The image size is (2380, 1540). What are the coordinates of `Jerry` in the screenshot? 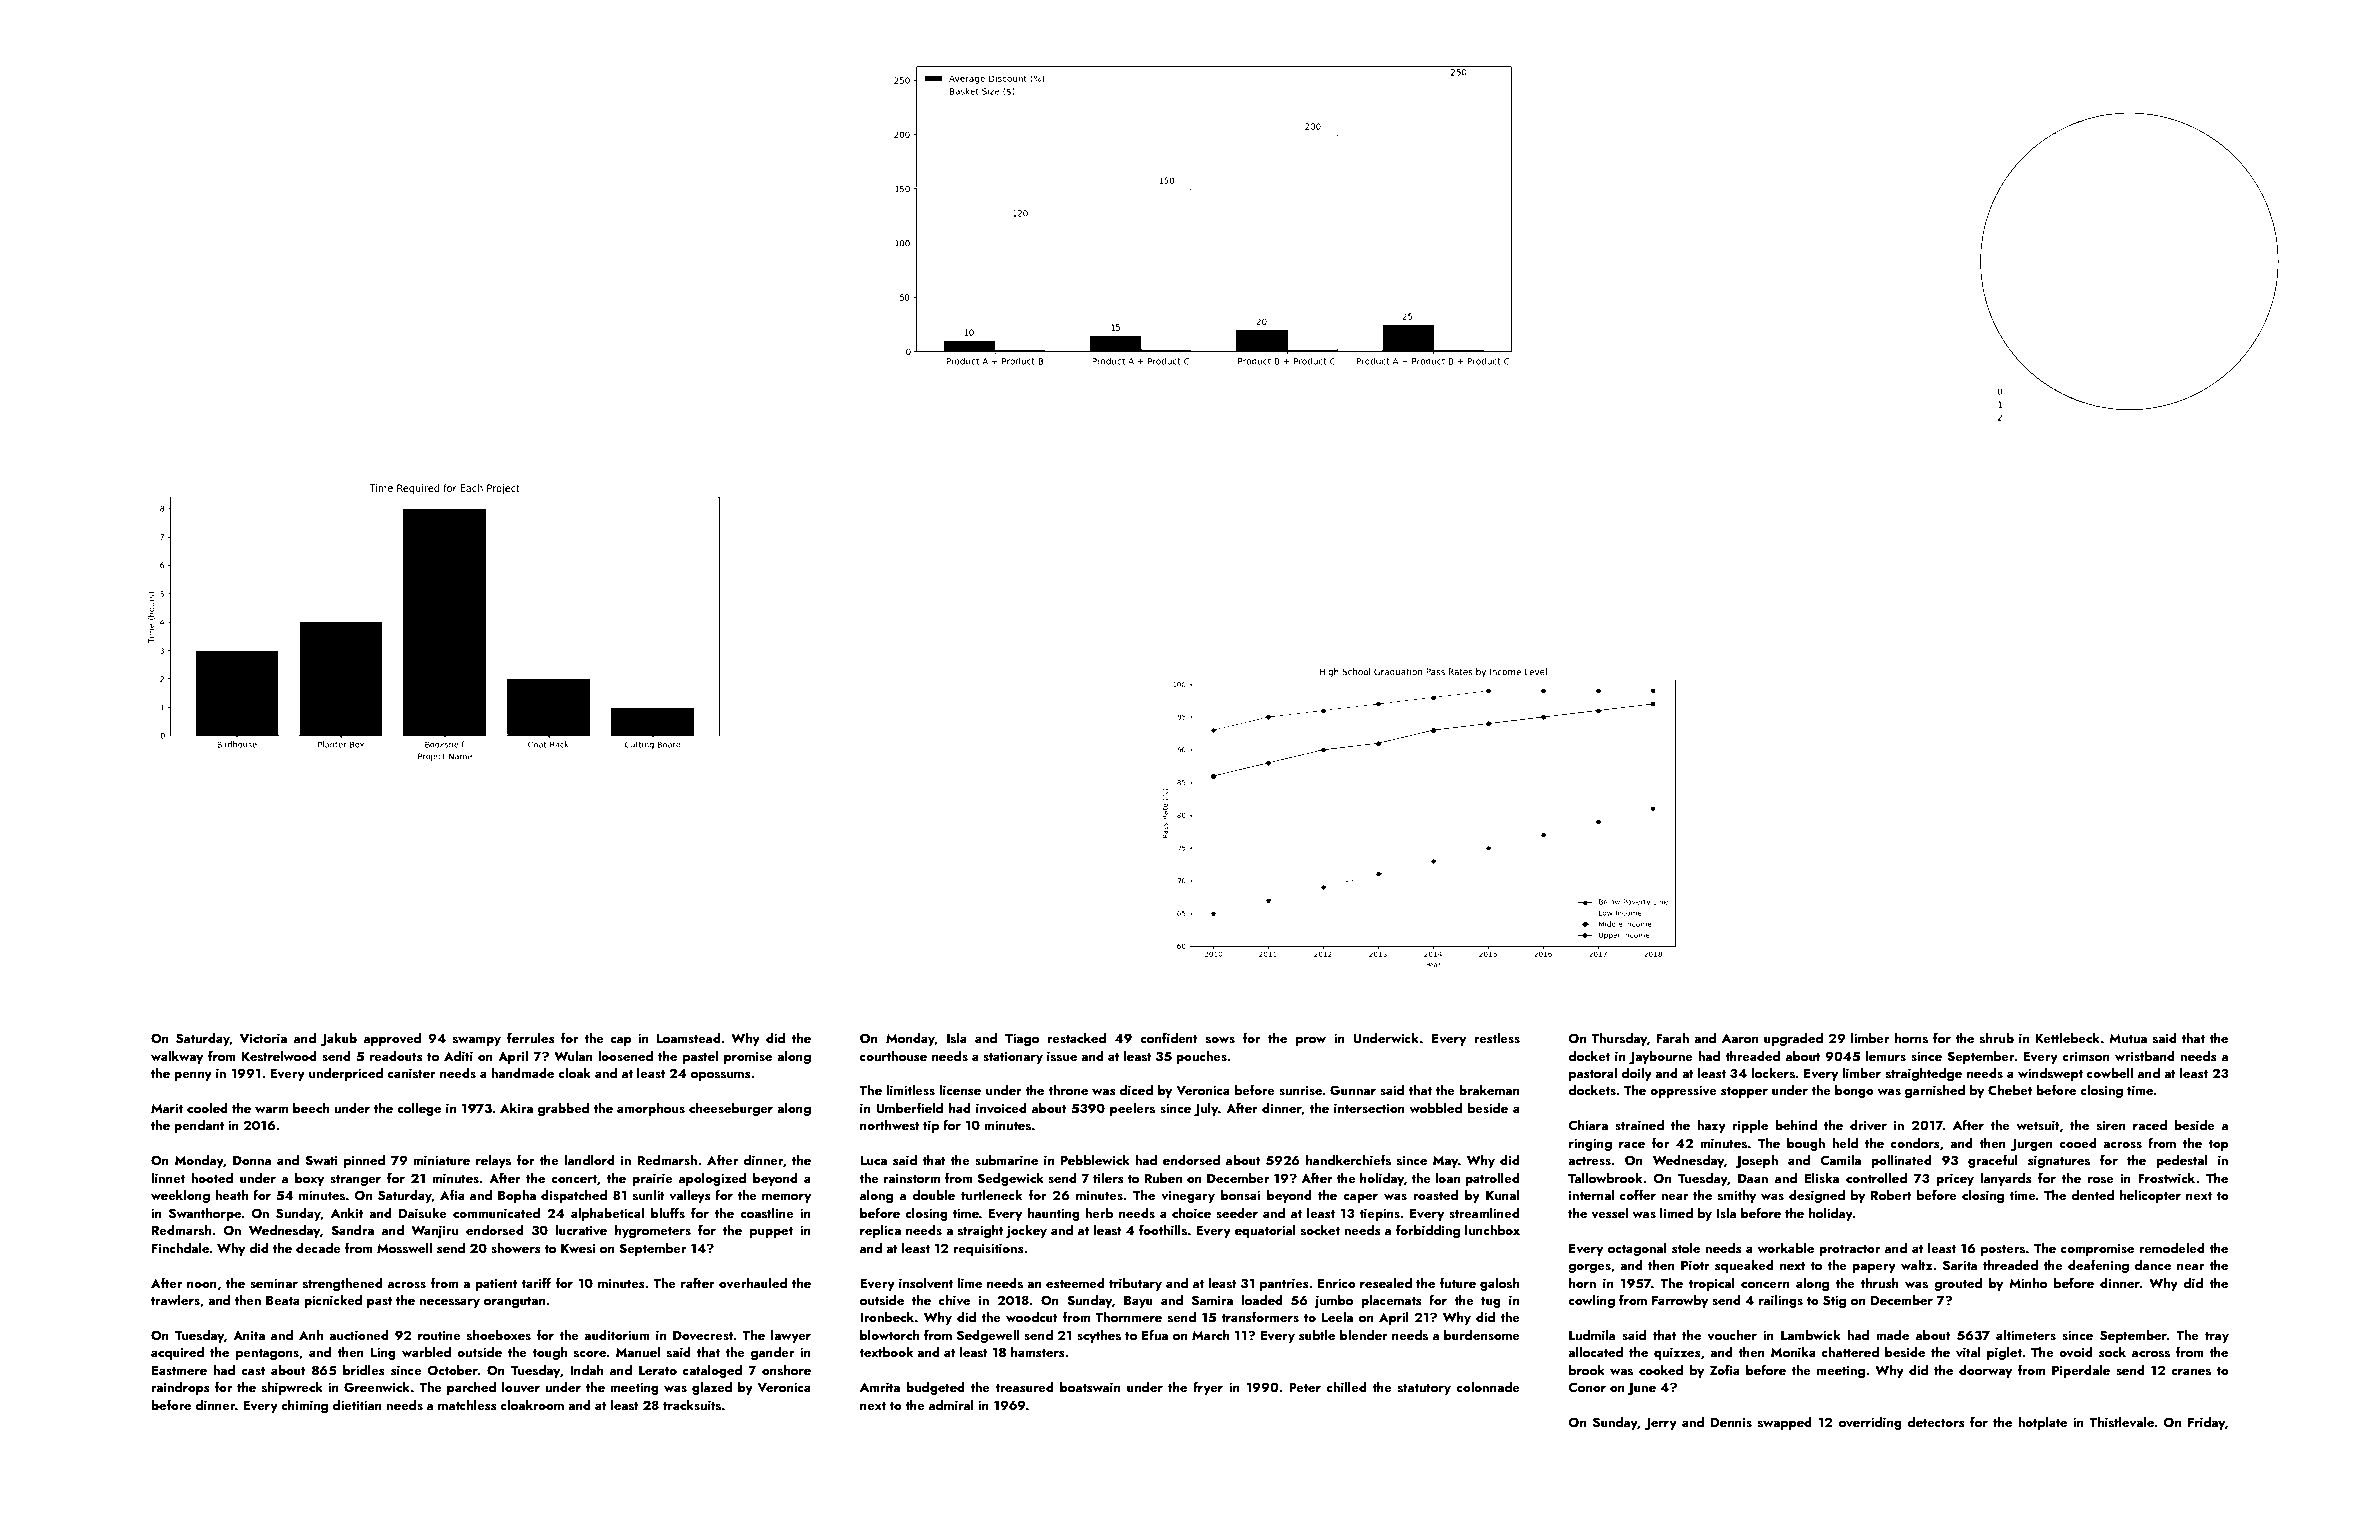 It's located at (1660, 1424).
